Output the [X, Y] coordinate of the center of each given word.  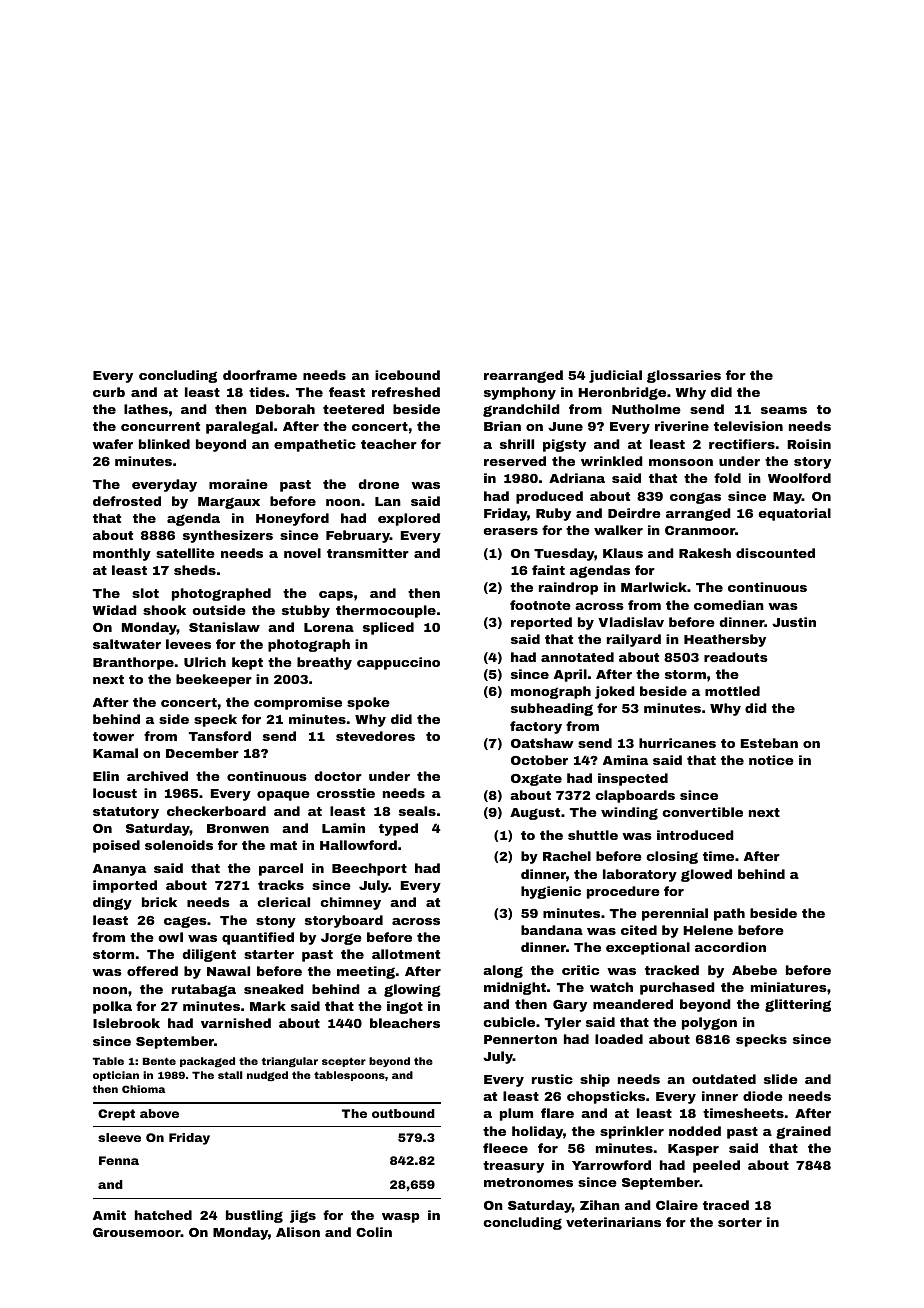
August [535, 814]
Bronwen [238, 828]
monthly [122, 554]
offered [152, 971]
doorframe [260, 375]
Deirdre [634, 513]
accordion [730, 947]
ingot [405, 1007]
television [748, 426]
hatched [163, 1215]
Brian [502, 426]
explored [409, 519]
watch [611, 987]
